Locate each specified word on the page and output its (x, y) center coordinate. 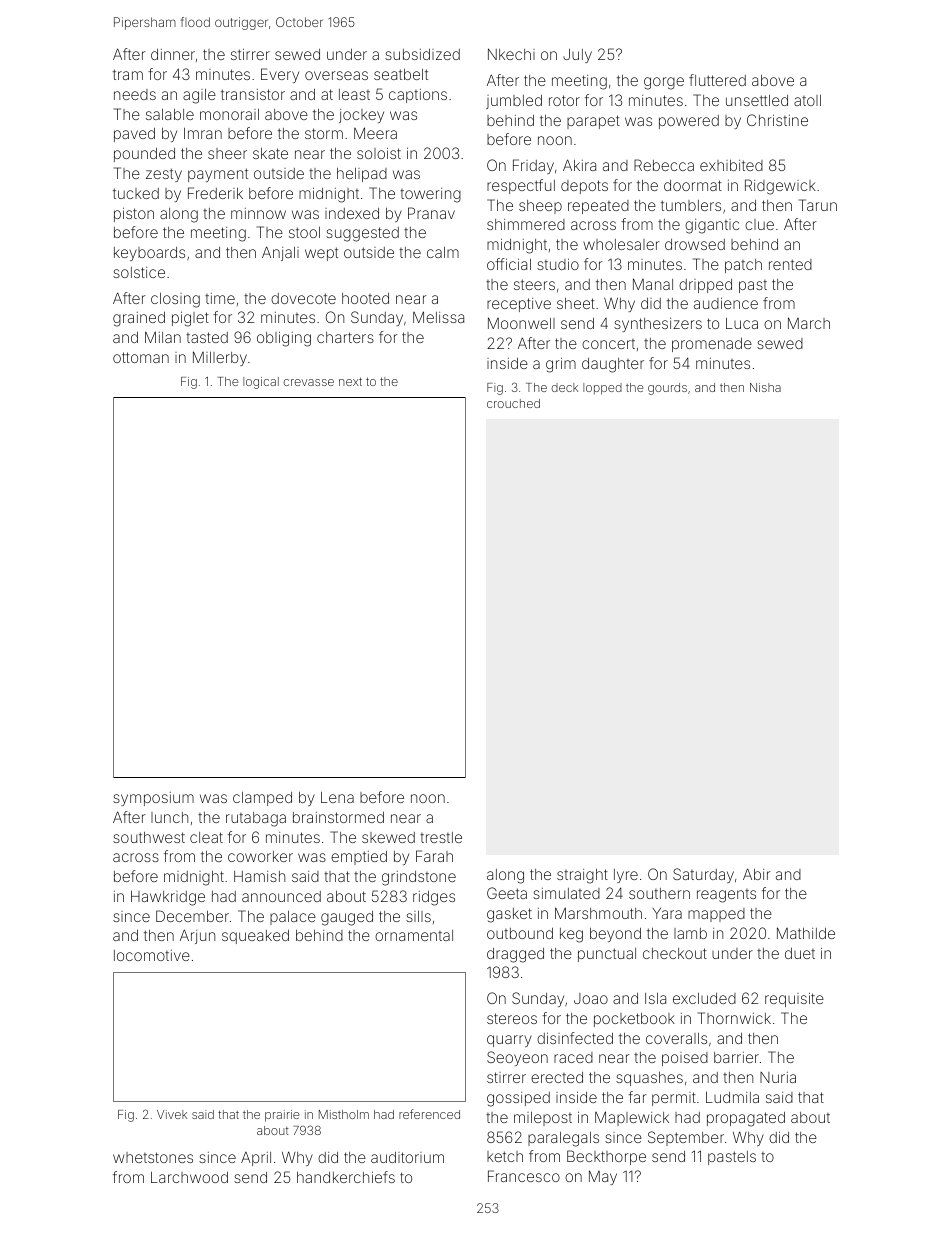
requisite (794, 1000)
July (577, 56)
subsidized (422, 54)
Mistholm (344, 1114)
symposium (153, 799)
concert (608, 344)
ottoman (141, 357)
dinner (173, 54)
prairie (282, 1116)
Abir (757, 874)
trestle (441, 837)
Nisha (765, 387)
